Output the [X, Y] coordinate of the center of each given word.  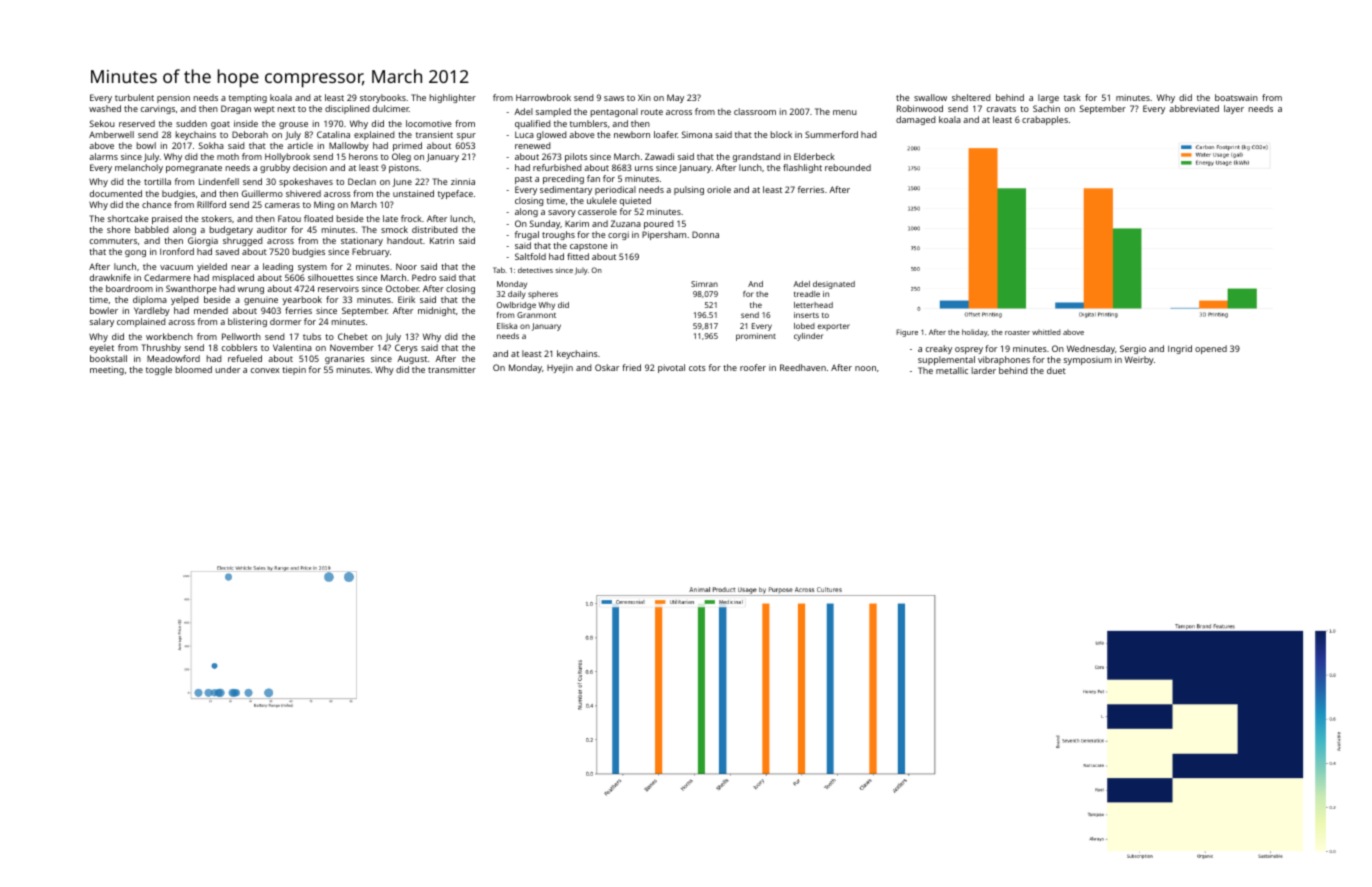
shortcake [128, 218]
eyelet [102, 348]
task [1072, 97]
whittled [1046, 332]
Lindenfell [219, 181]
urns [644, 168]
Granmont [536, 315]
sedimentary [566, 190]
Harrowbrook [543, 97]
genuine [261, 300]
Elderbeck [814, 156]
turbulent [134, 97]
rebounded [848, 167]
